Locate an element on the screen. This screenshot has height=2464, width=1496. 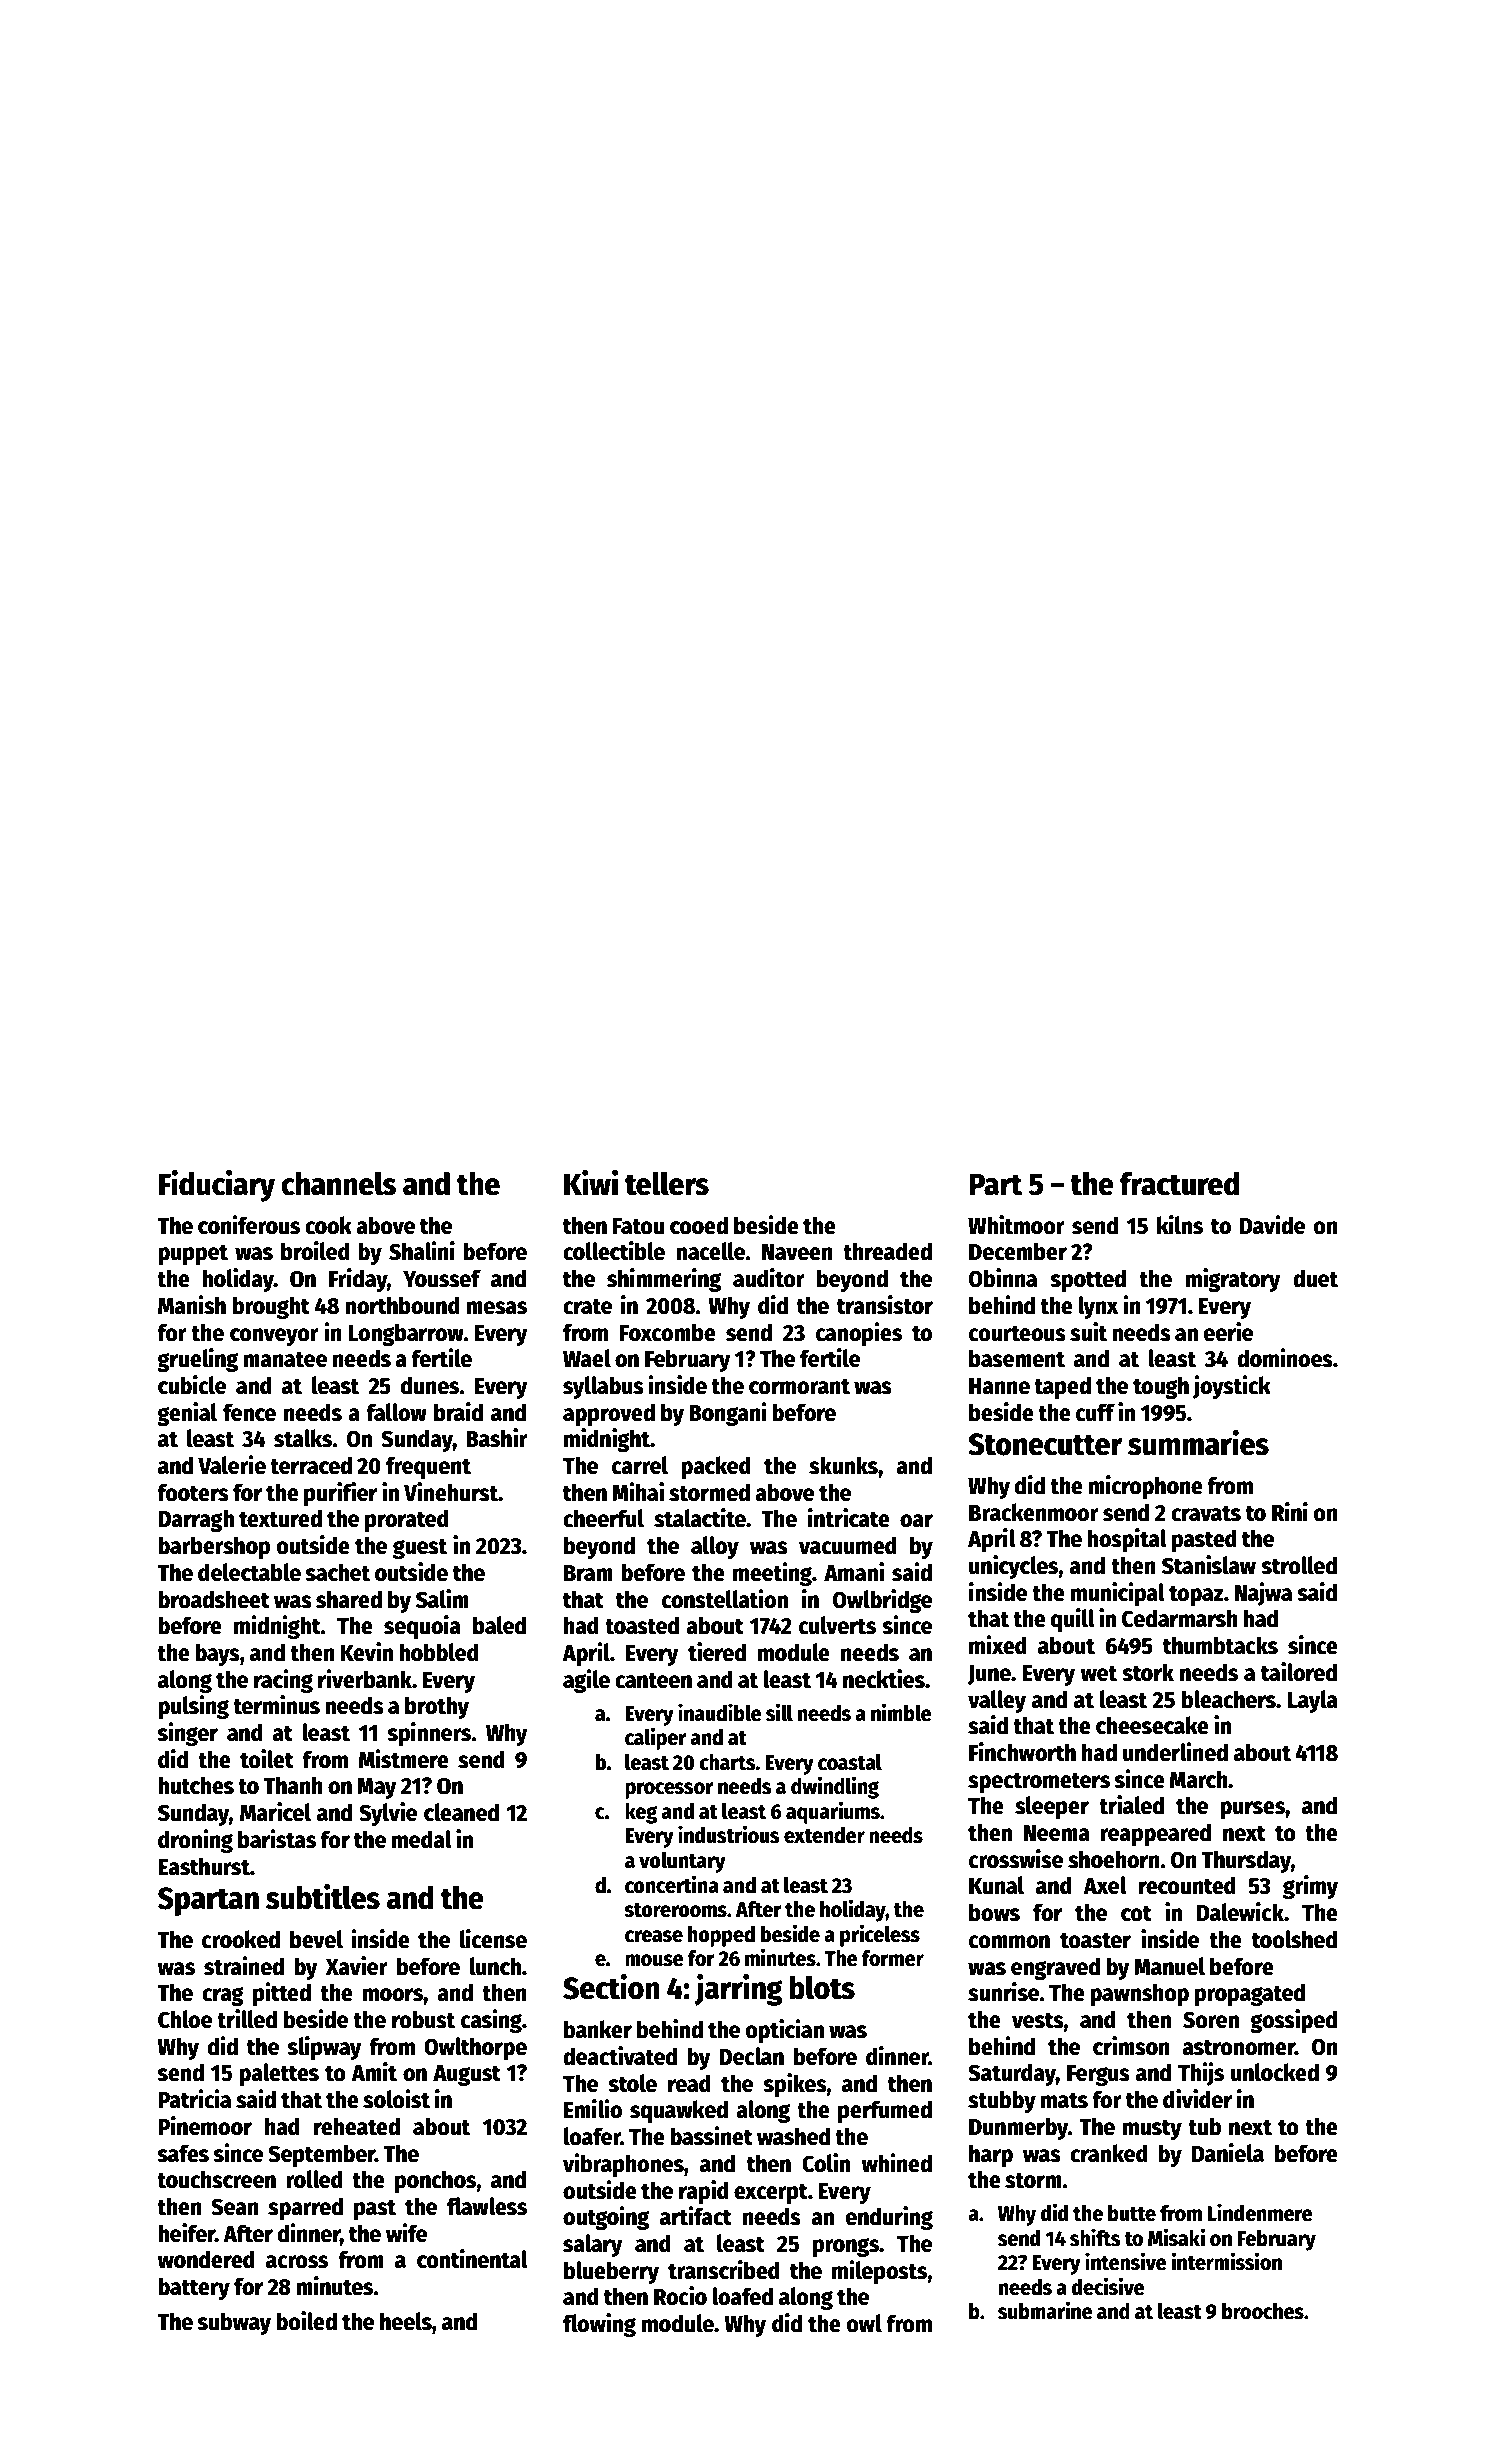
suit is located at coordinates (1088, 1332).
